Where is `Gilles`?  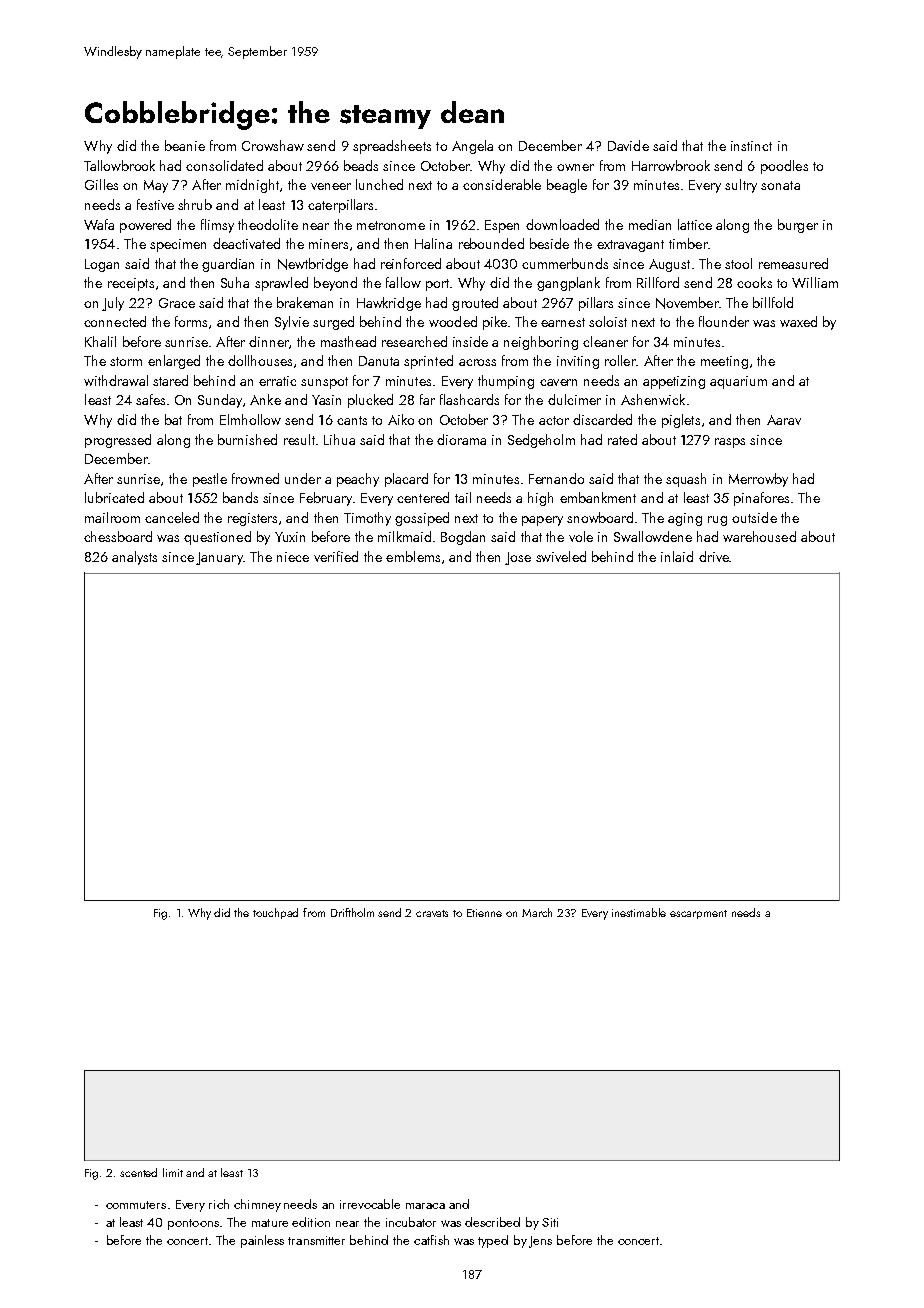 Gilles is located at coordinates (101, 184).
